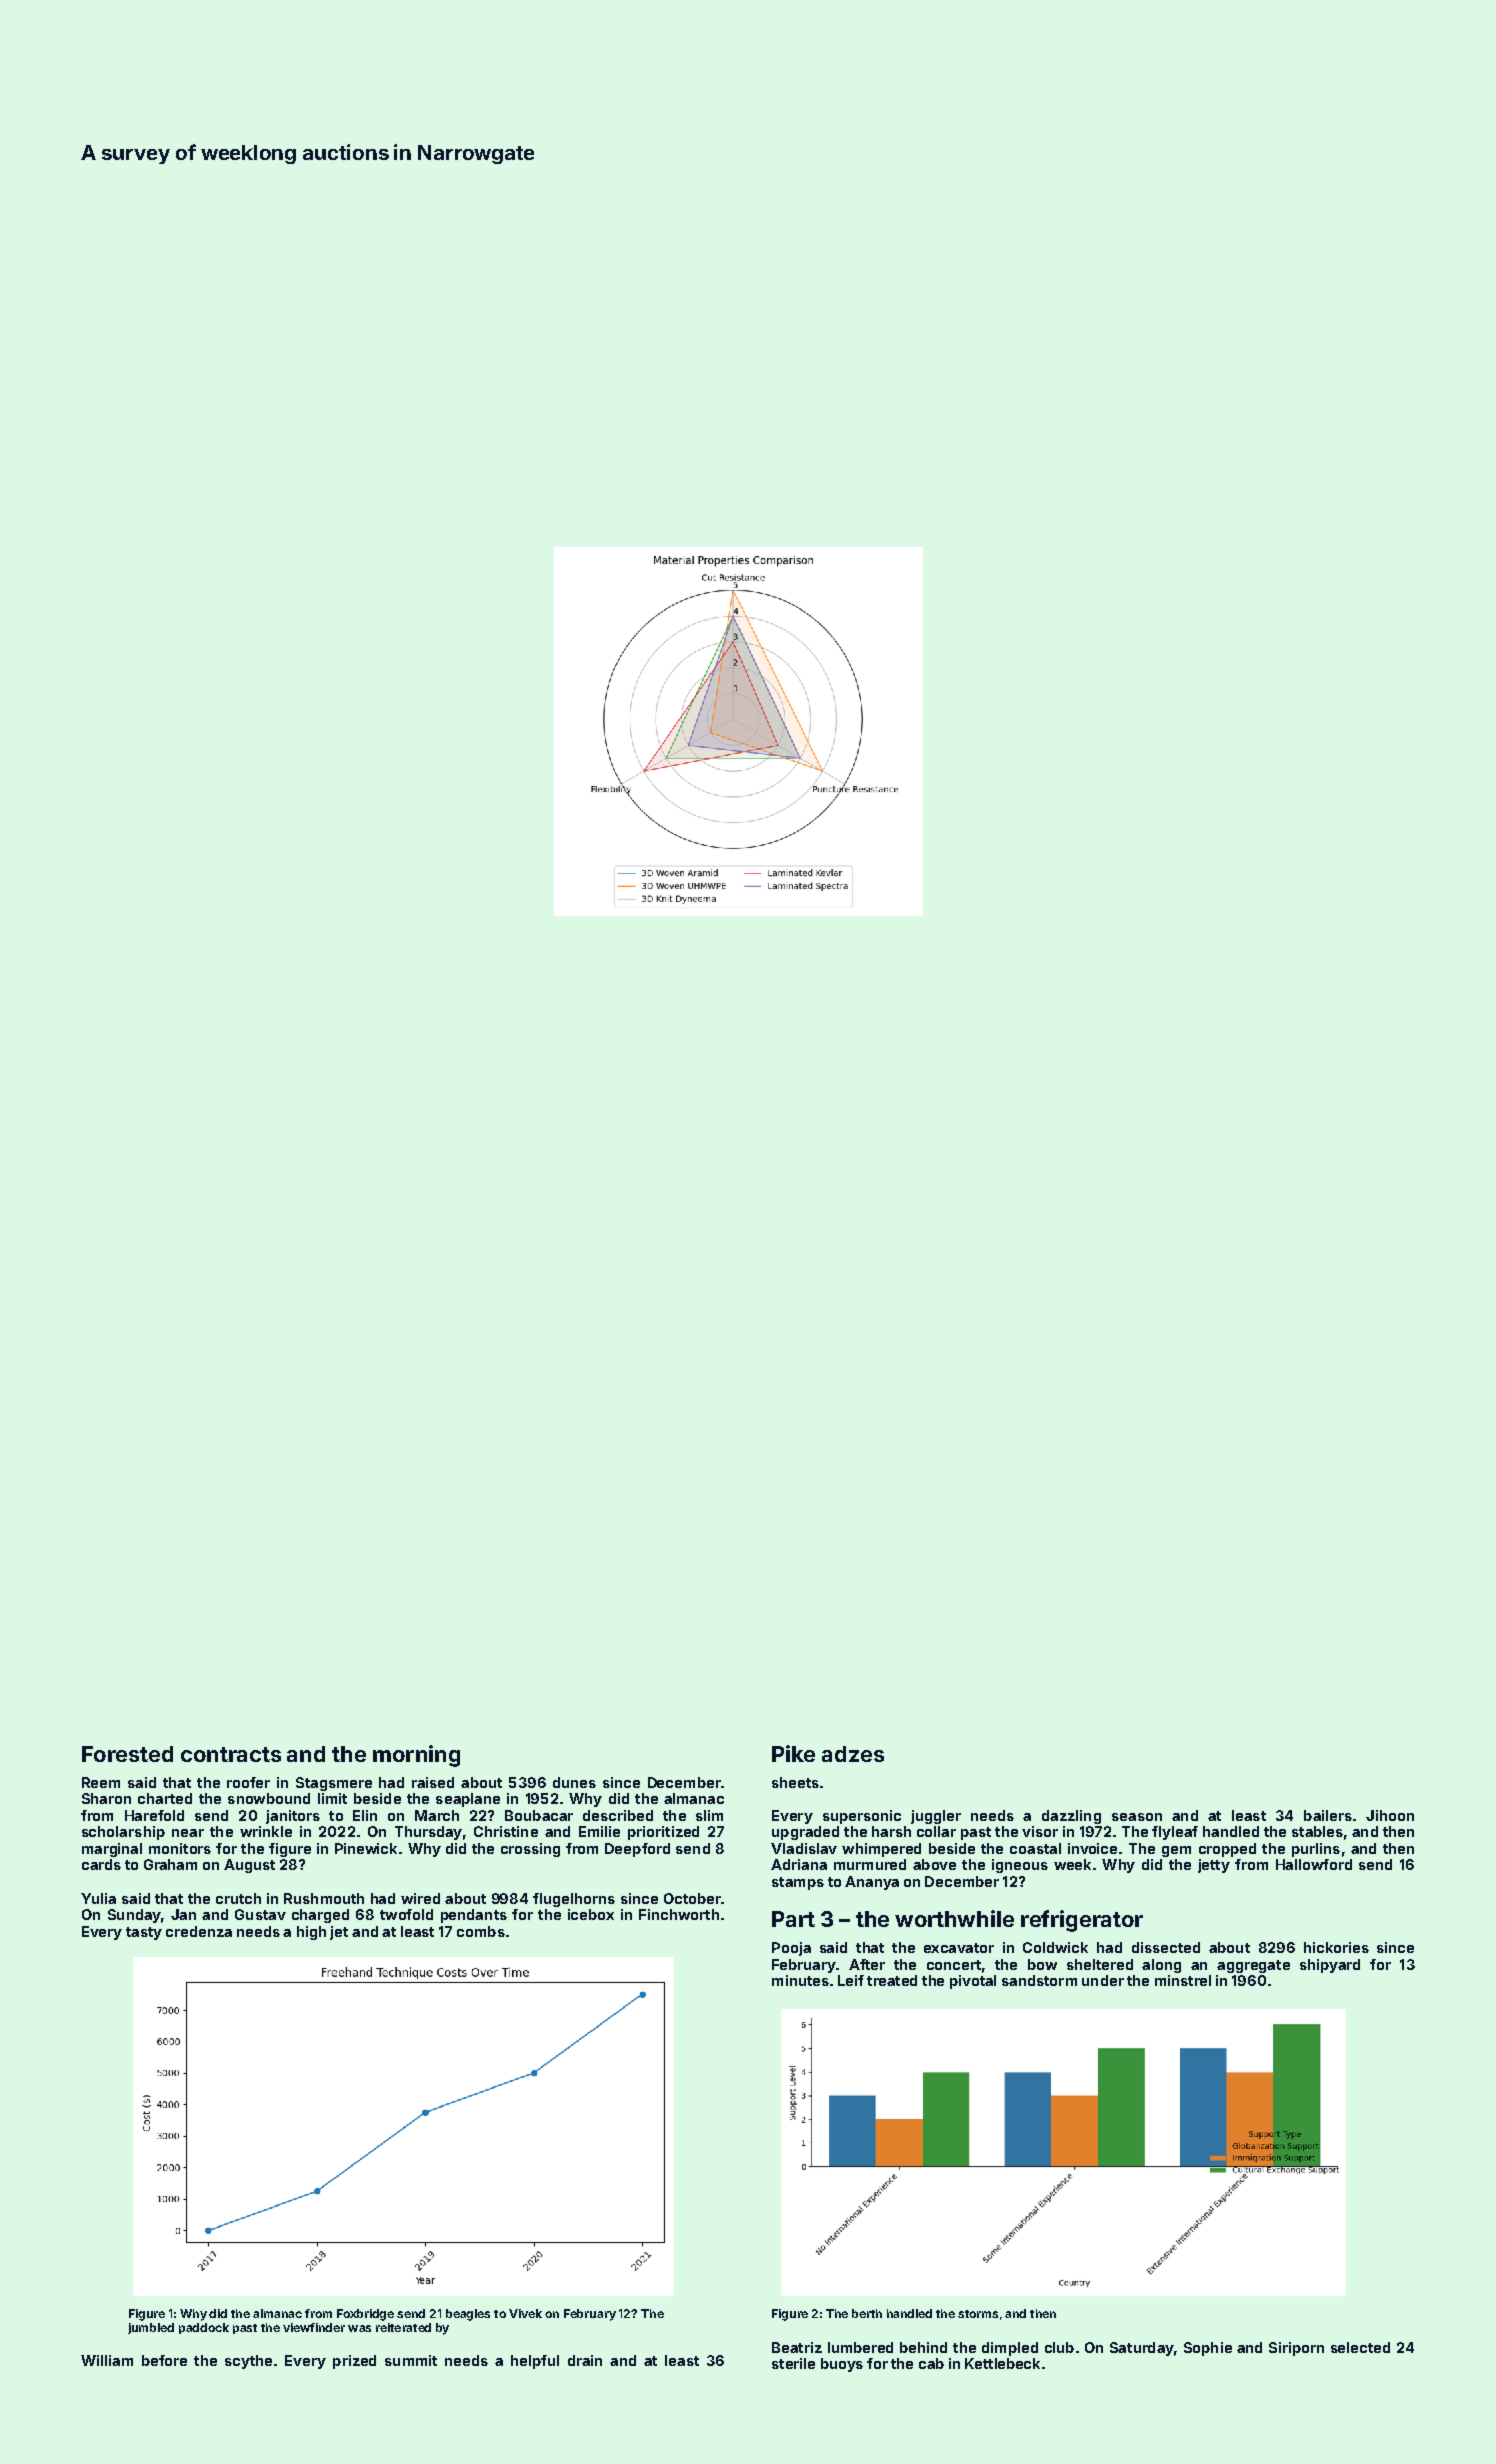 This image has width=1496, height=2464. What do you see at coordinates (1039, 1980) in the image?
I see `sandstorm` at bounding box center [1039, 1980].
